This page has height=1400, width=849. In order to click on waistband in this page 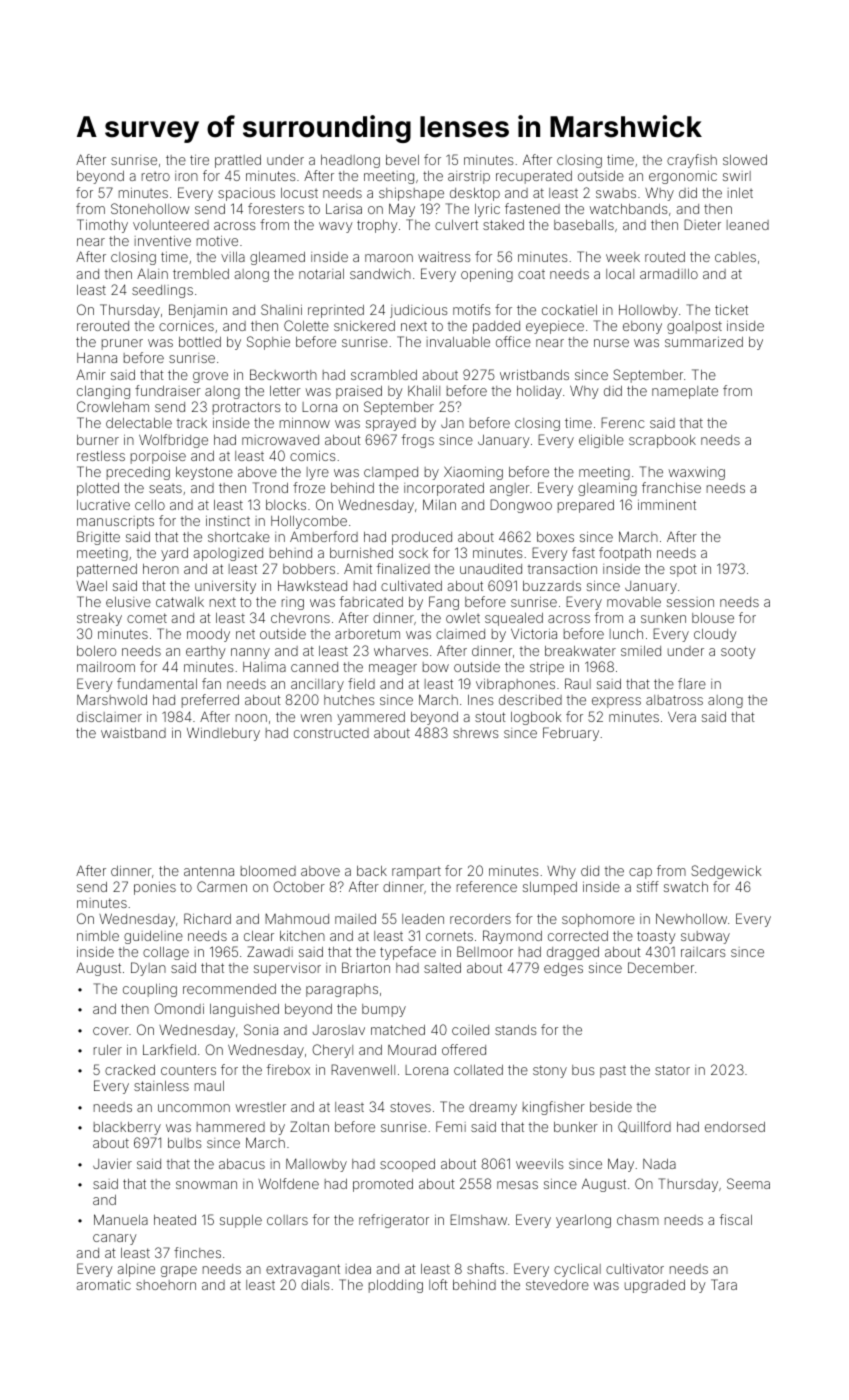, I will do `click(133, 733)`.
